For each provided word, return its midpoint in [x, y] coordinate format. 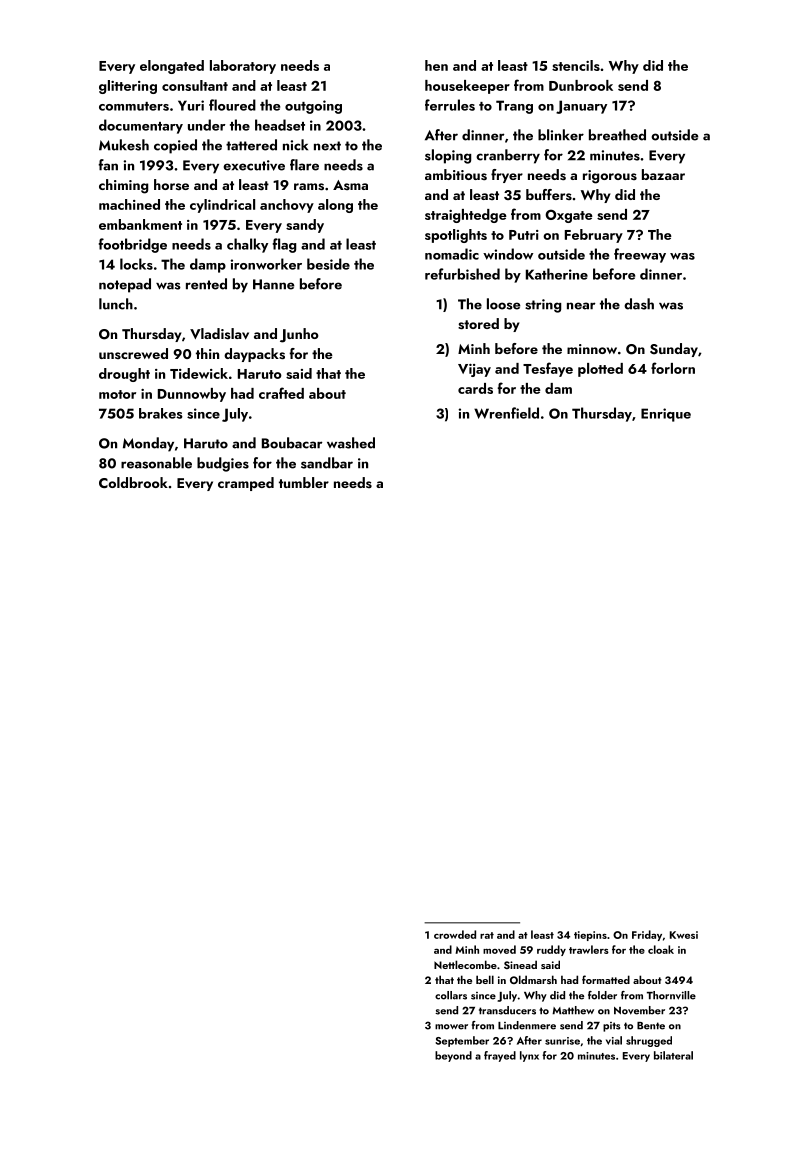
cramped [246, 484]
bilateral [673, 1055]
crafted [281, 393]
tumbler [304, 482]
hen [436, 65]
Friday [647, 935]
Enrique [666, 415]
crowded [455, 934]
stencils [576, 65]
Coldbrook [133, 482]
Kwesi [684, 935]
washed [351, 443]
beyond [453, 1056]
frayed [500, 1056]
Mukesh [124, 145]
